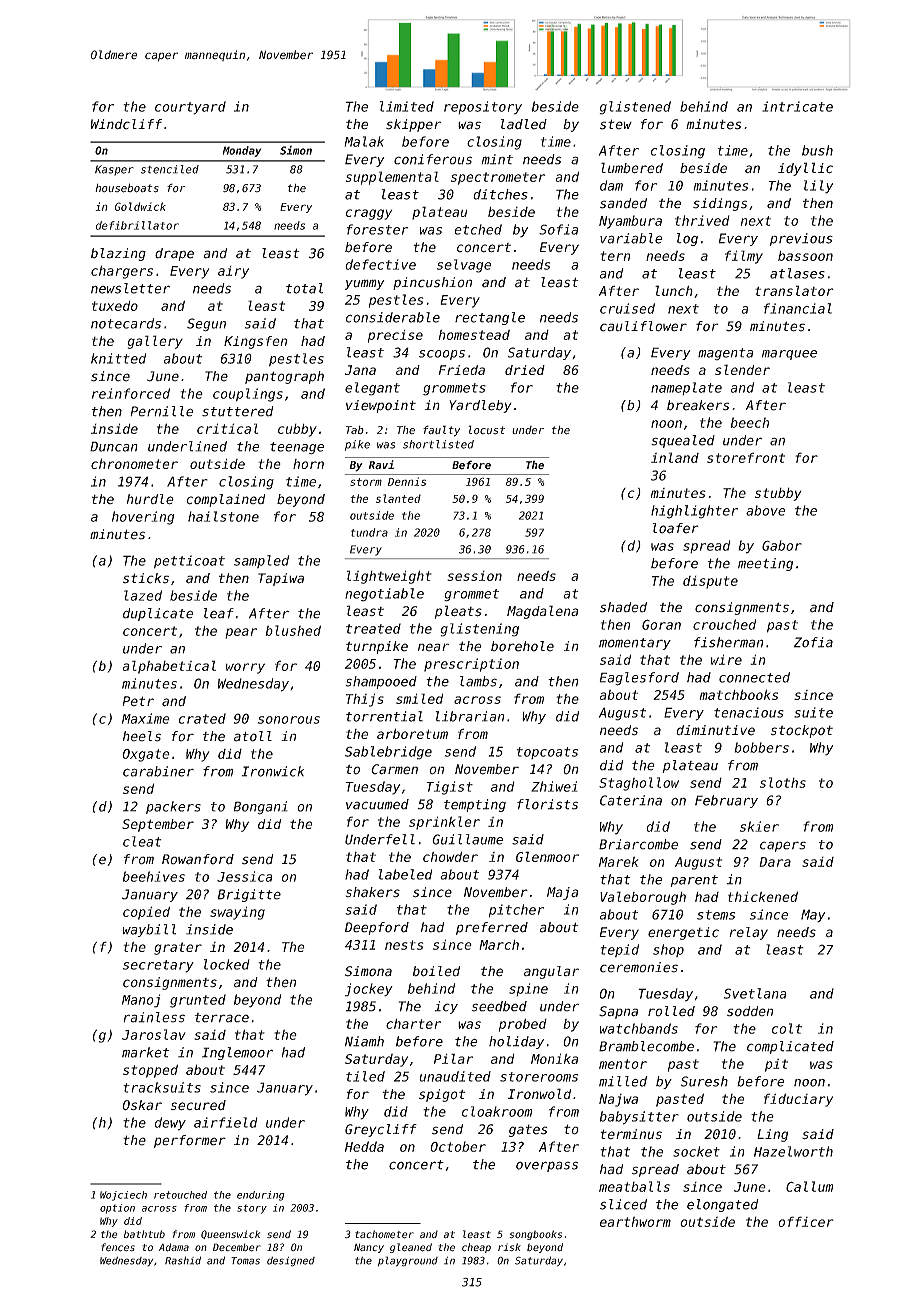 This image has height=1308, width=924. Describe the element at coordinates (635, 1222) in the image. I see `earthworm` at that location.
